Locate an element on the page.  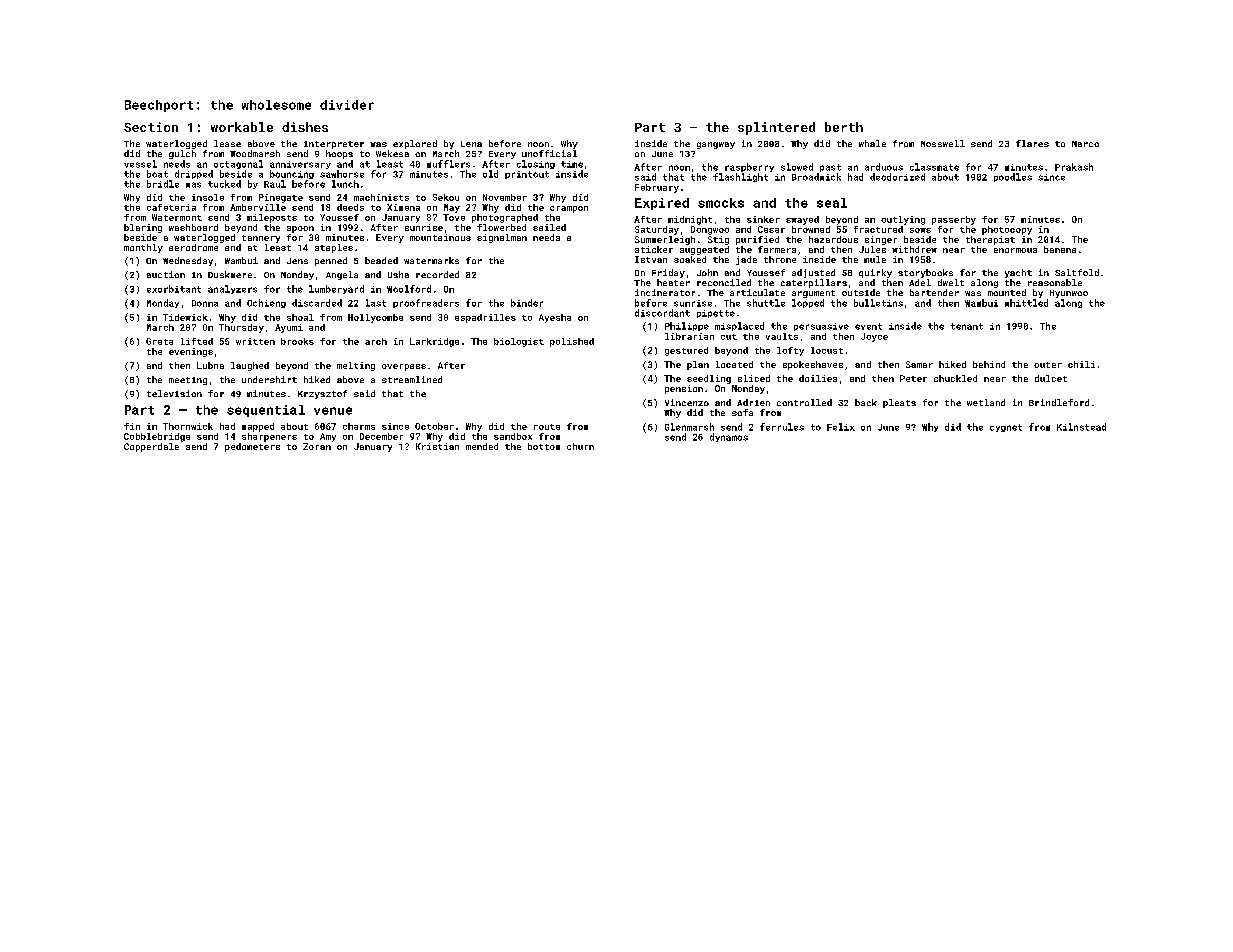
Greta is located at coordinates (159, 341).
